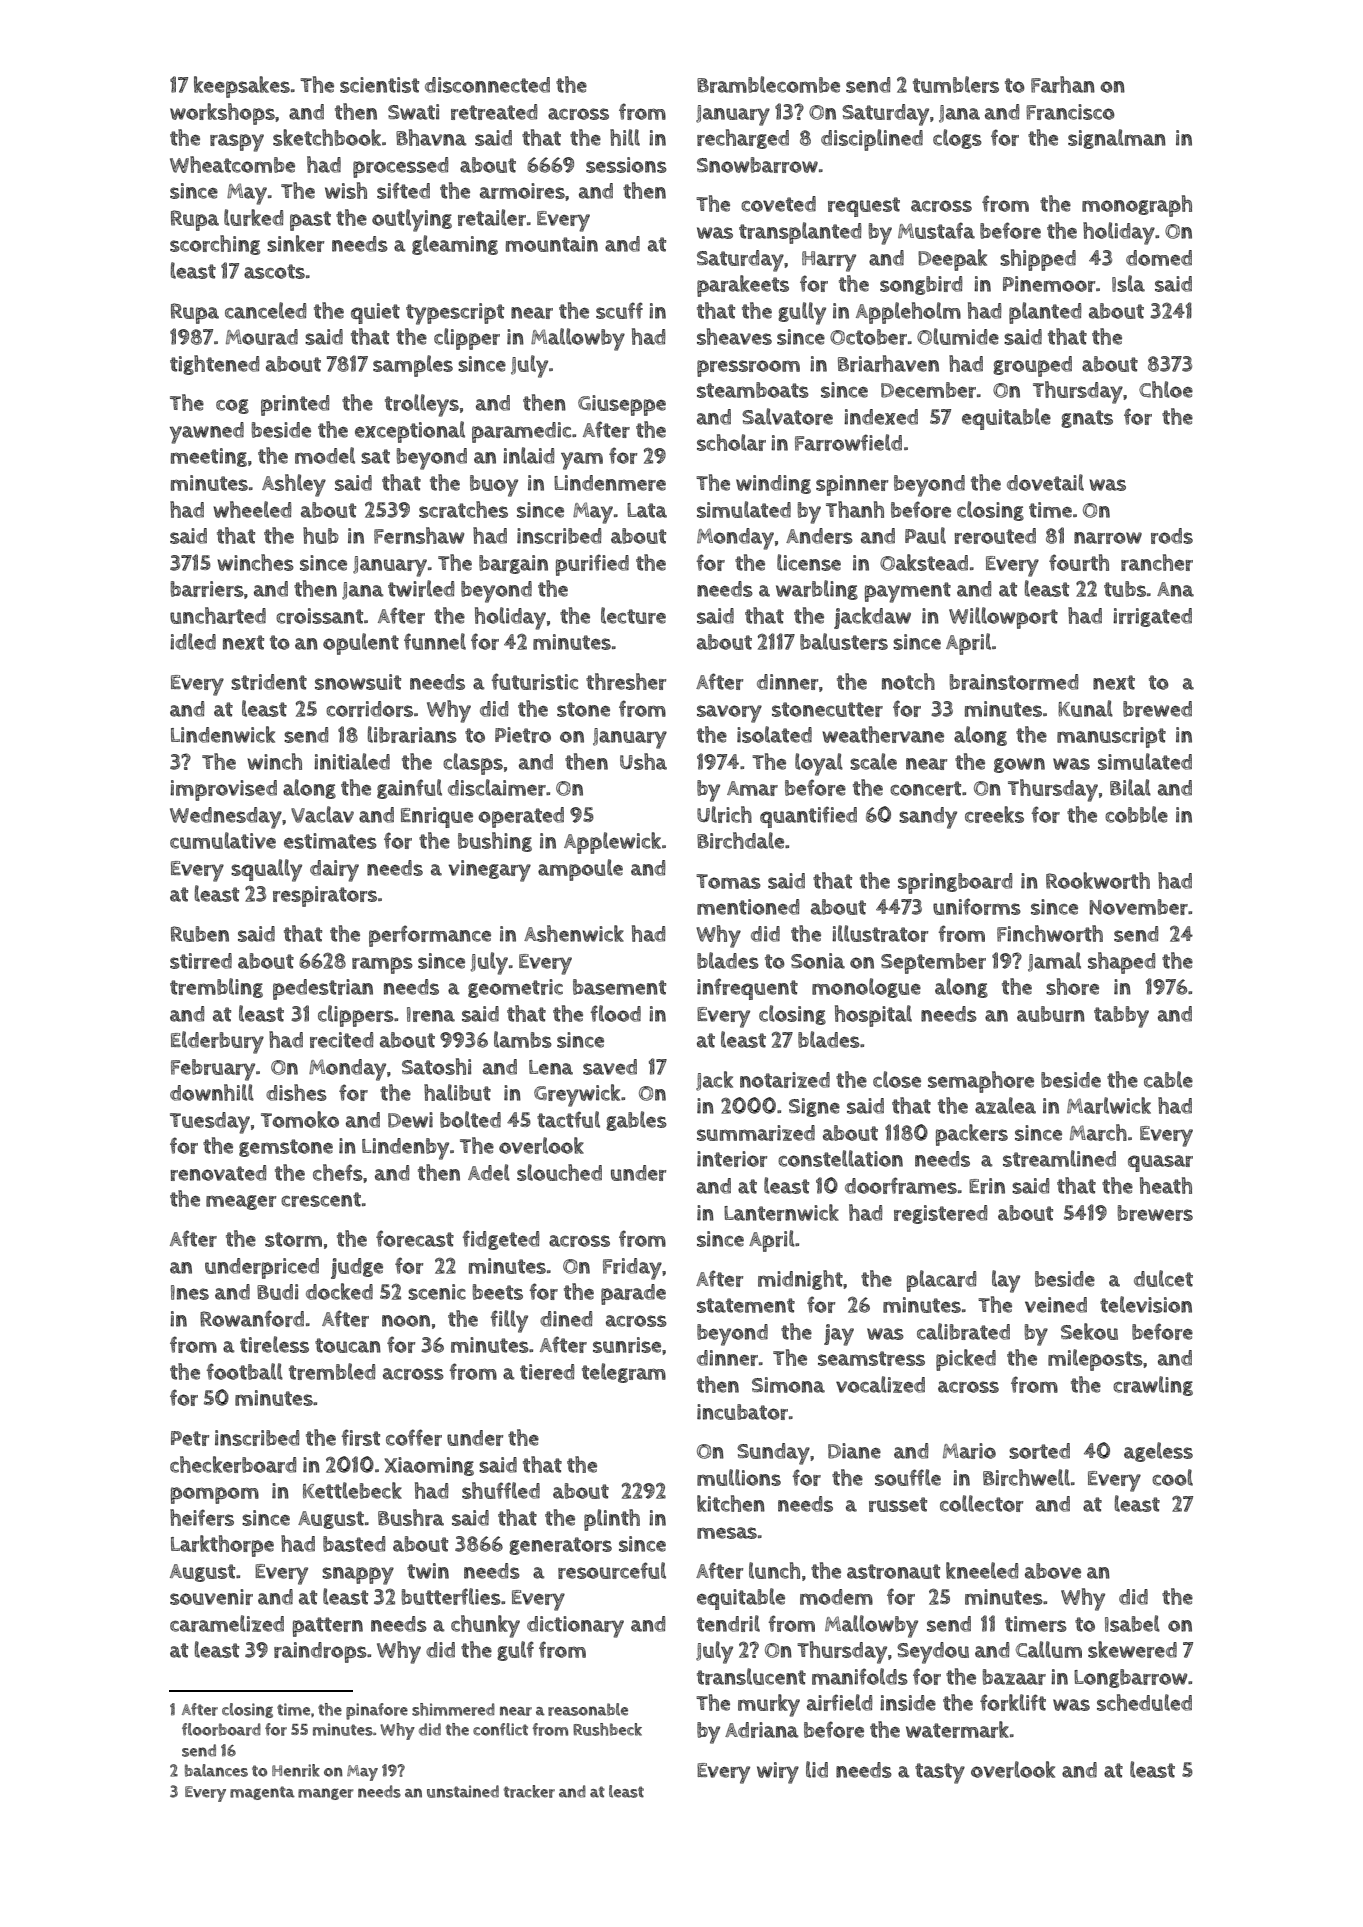 The width and height of the screenshot is (1363, 1927). Describe the element at coordinates (956, 84) in the screenshot. I see `tumblers` at that location.
